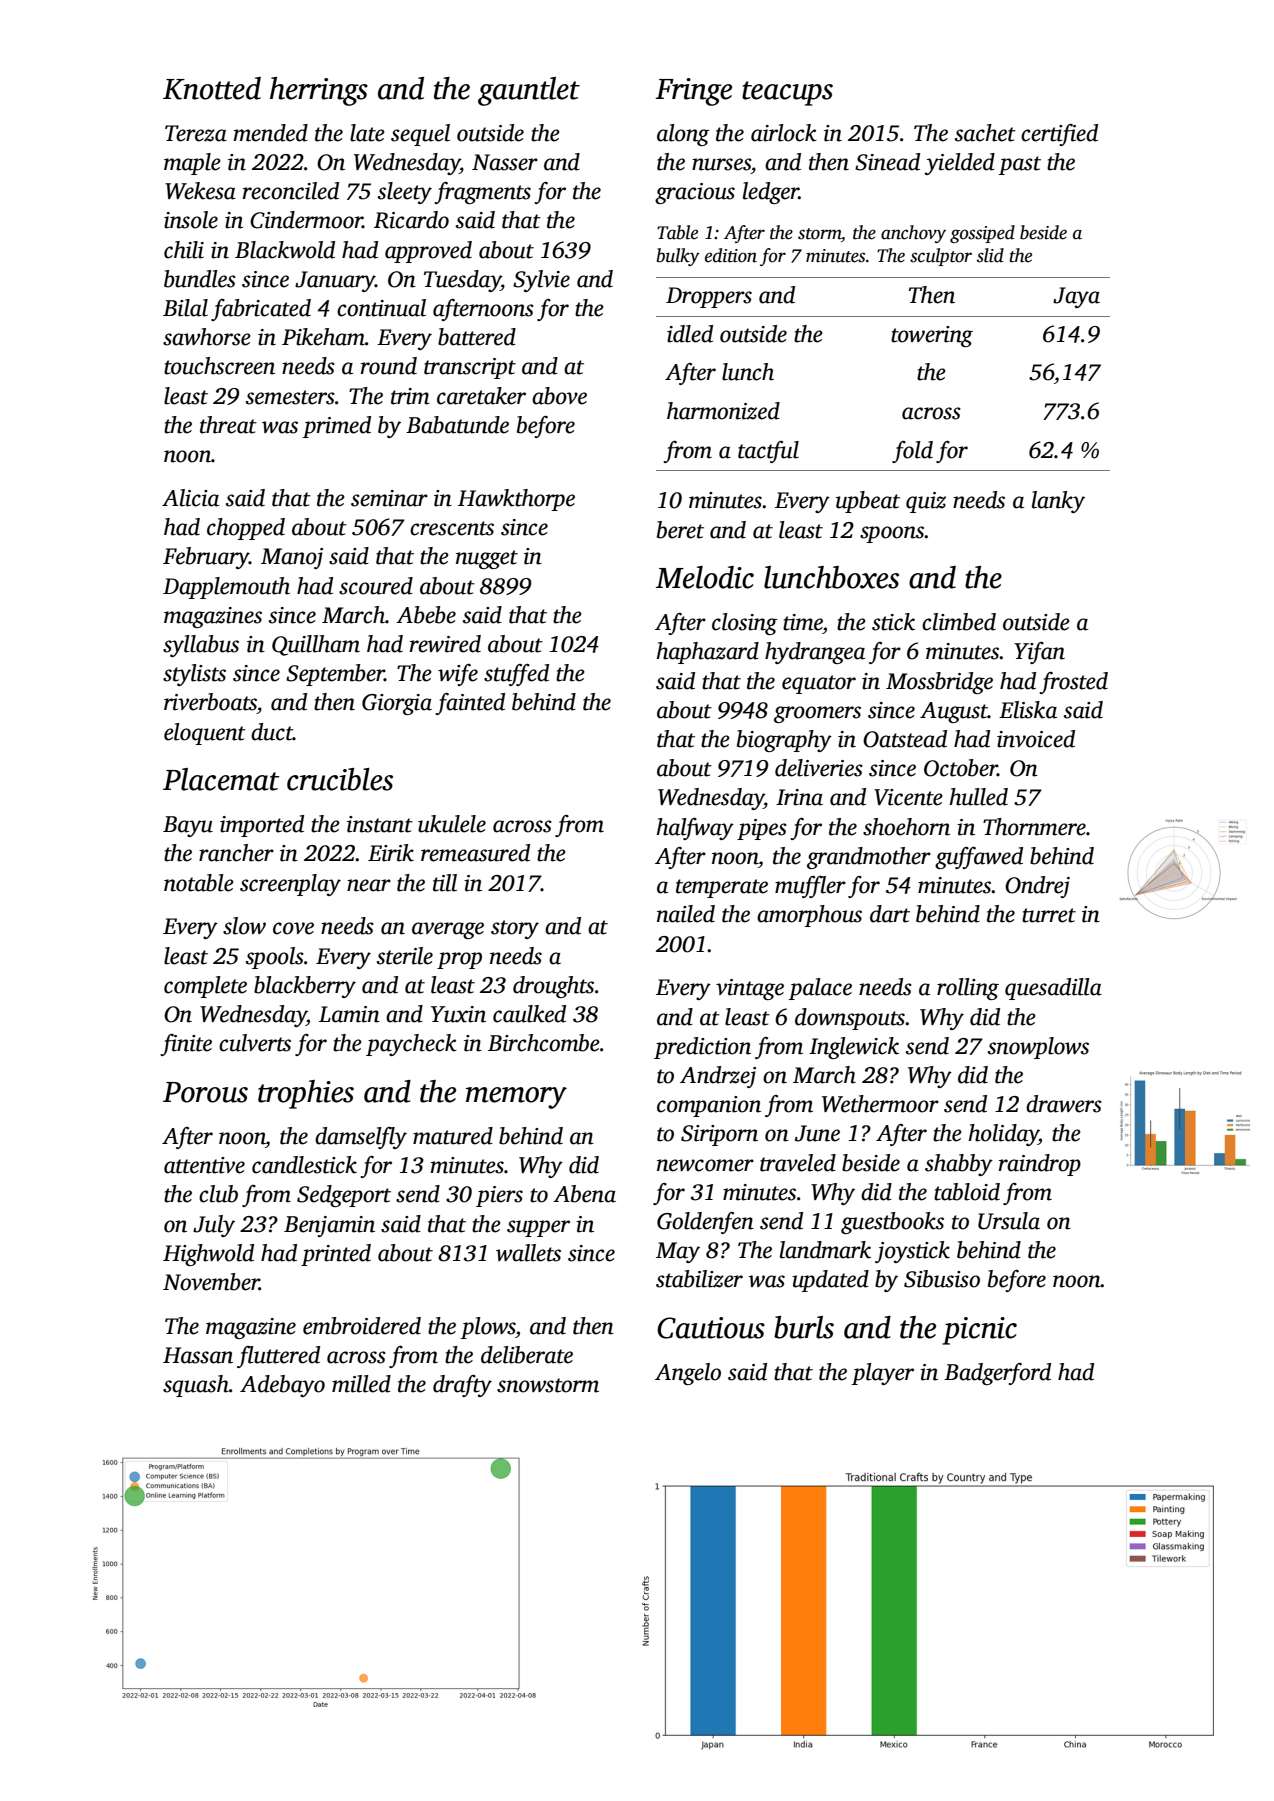 The width and height of the image is (1274, 1801). I want to click on late, so click(367, 133).
